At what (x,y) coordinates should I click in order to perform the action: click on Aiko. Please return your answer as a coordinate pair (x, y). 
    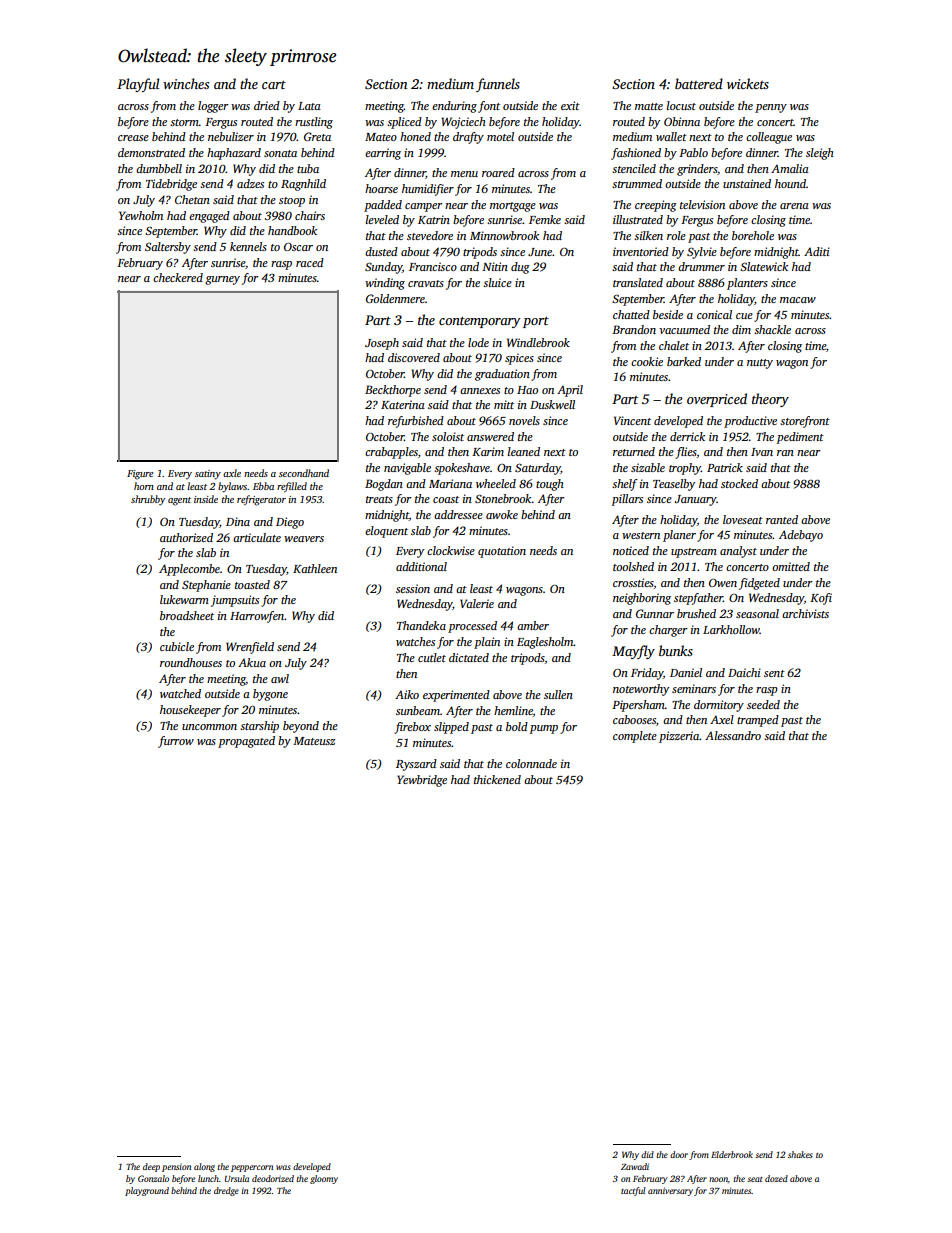
    Looking at the image, I should click on (407, 694).
